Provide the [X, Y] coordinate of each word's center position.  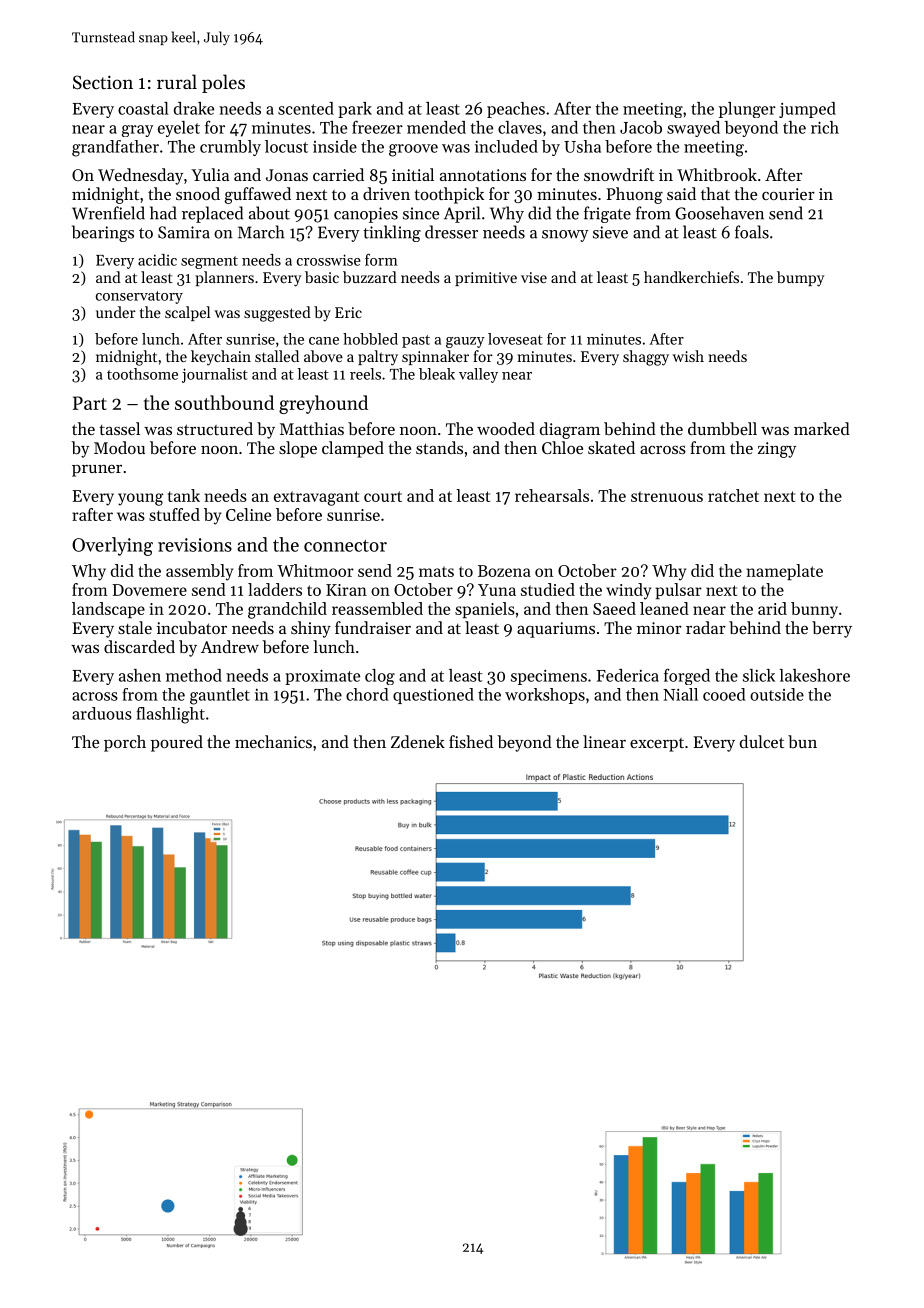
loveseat [515, 339]
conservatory [139, 297]
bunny [814, 610]
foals [752, 232]
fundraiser [373, 627]
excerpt [657, 745]
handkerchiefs [691, 277]
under [116, 312]
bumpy [800, 279]
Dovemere [149, 590]
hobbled [370, 339]
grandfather [115, 148]
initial [413, 174]
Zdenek [418, 741]
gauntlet [220, 696]
